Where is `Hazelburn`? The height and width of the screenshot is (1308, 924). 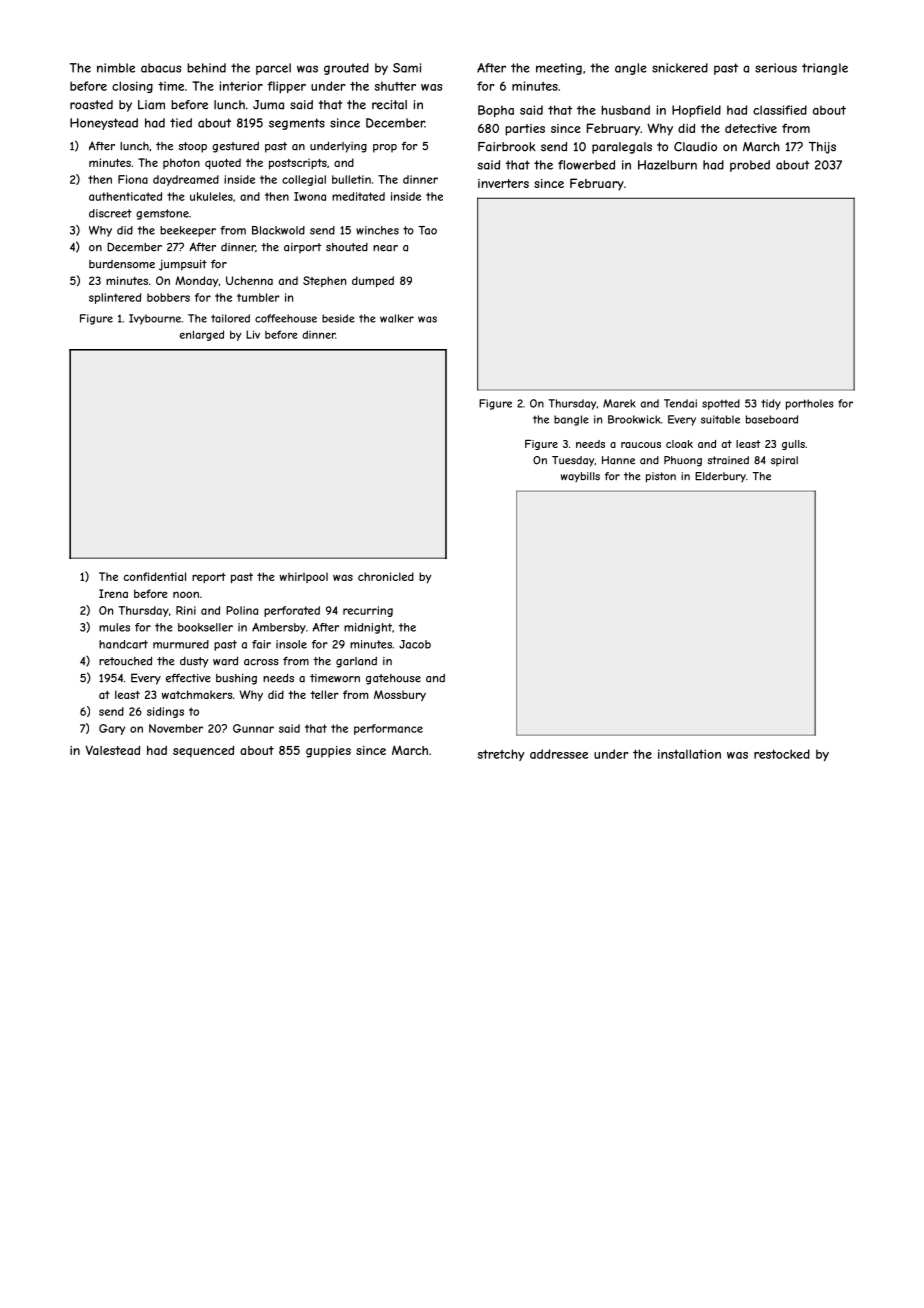 Hazelburn is located at coordinates (667, 165).
